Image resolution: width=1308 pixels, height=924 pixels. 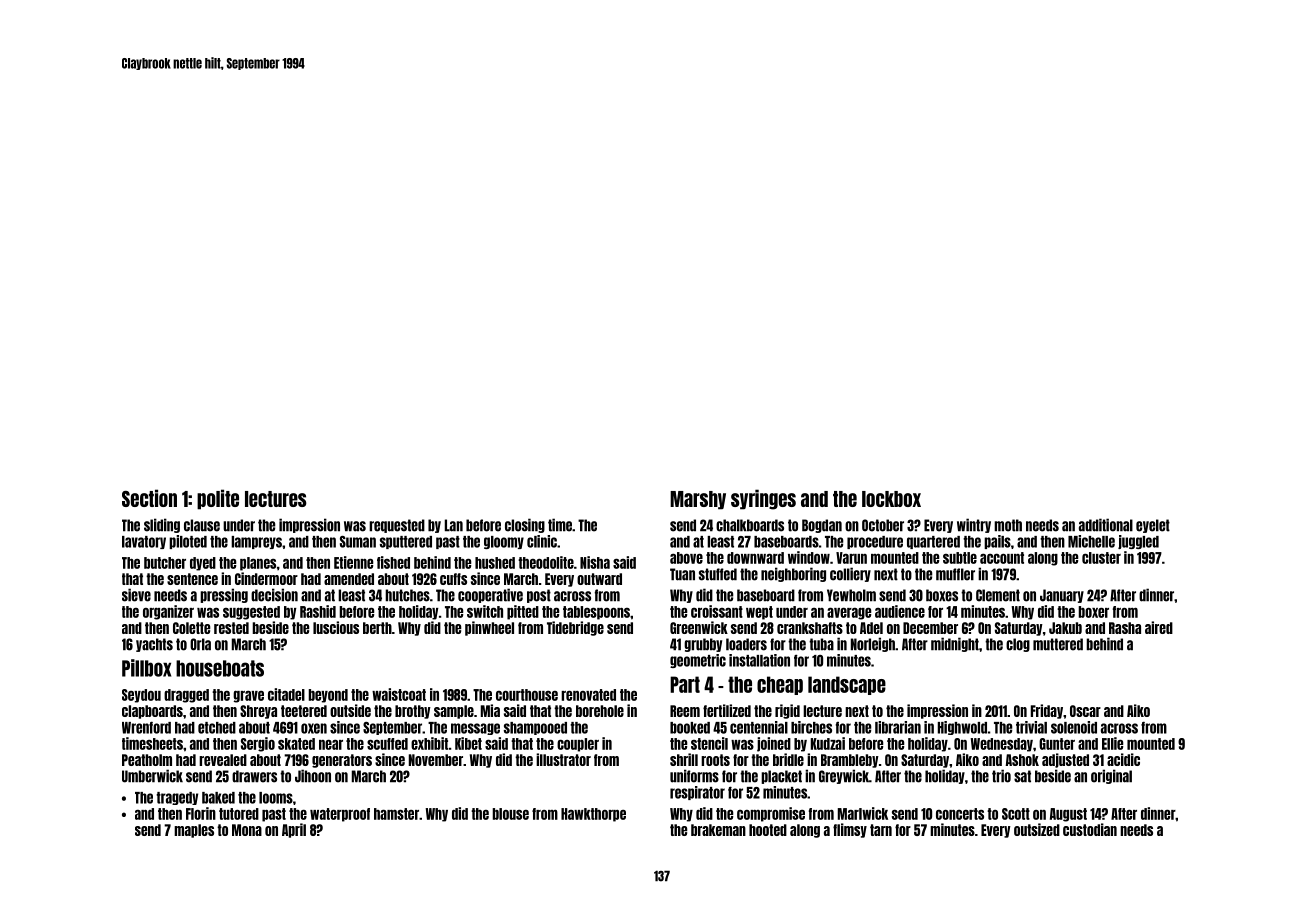 What do you see at coordinates (194, 831) in the page?
I see `maples` at bounding box center [194, 831].
